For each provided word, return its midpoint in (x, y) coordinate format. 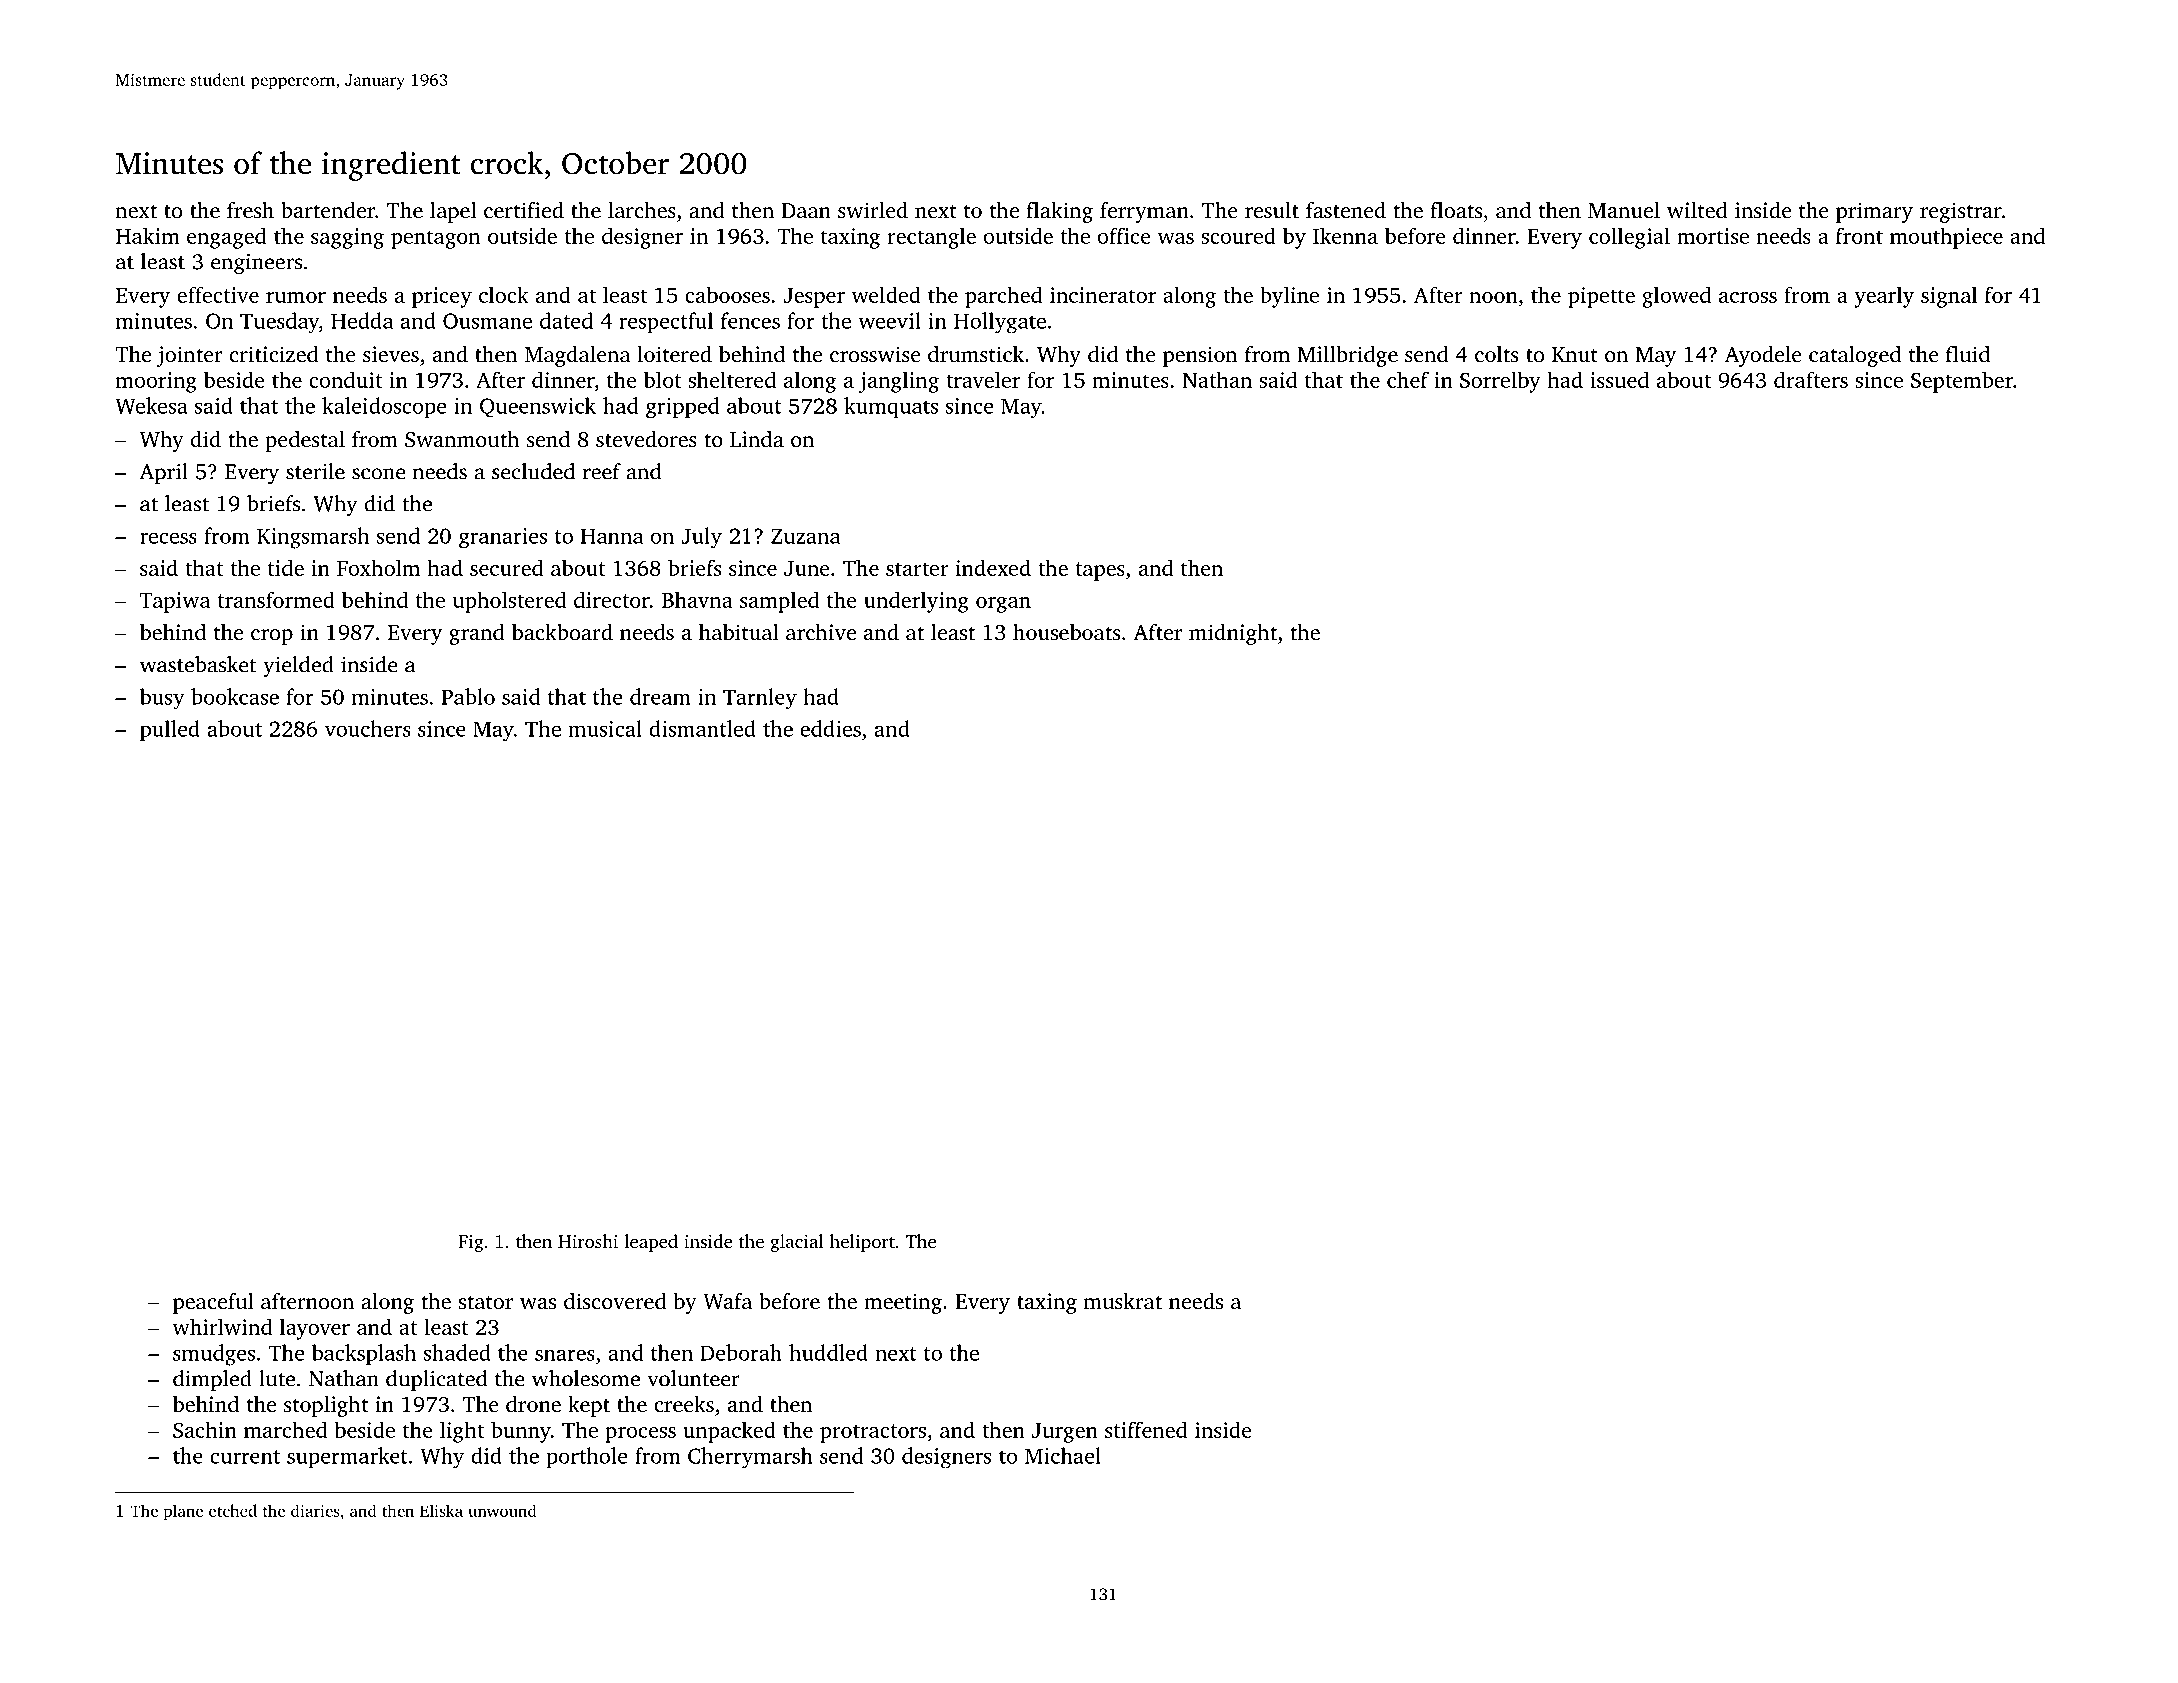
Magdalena (578, 356)
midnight (1233, 634)
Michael (1063, 1455)
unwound (502, 1510)
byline (1289, 297)
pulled (170, 731)
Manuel (1624, 210)
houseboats (1066, 632)
